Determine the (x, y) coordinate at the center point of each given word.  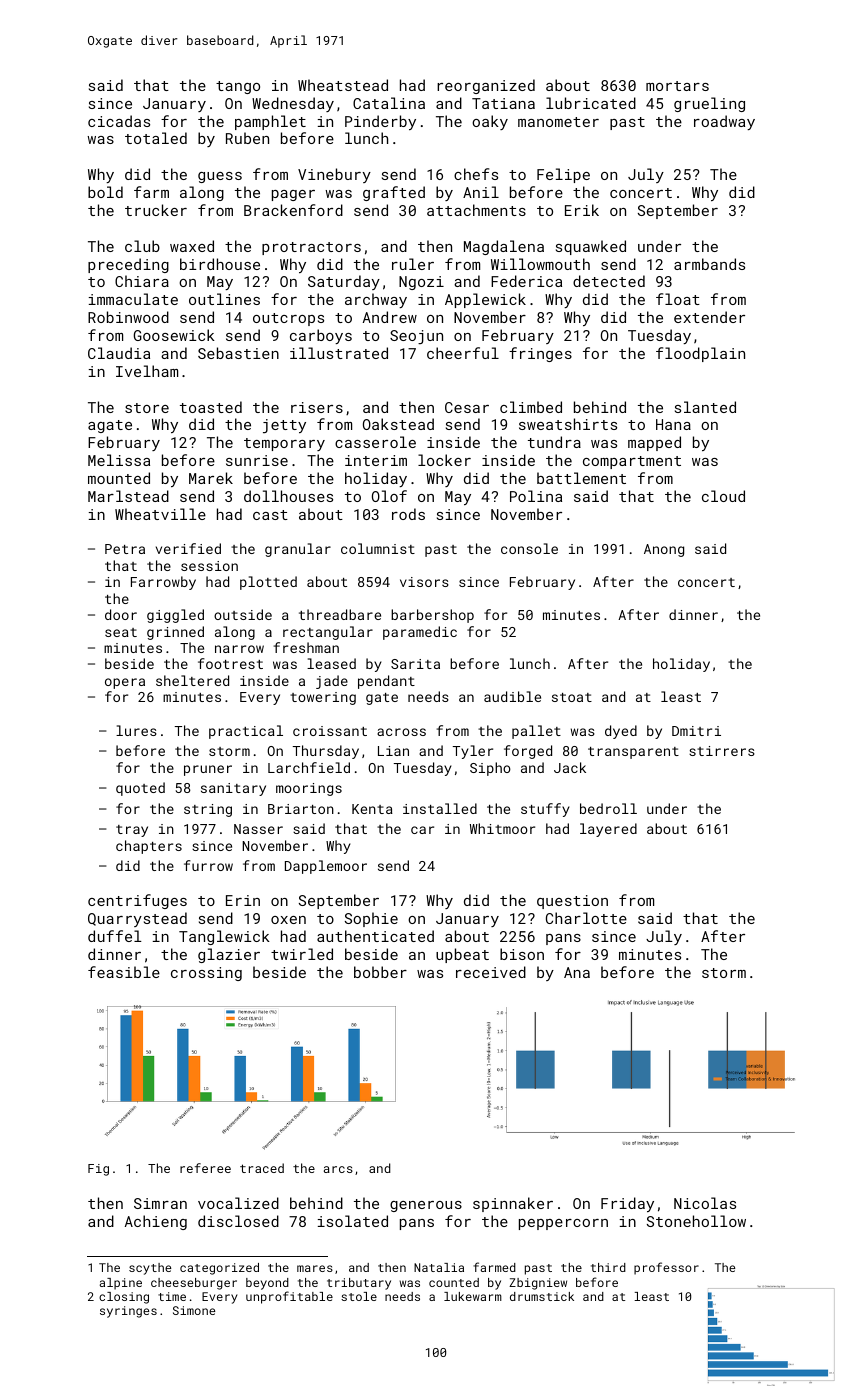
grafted (394, 193)
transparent (633, 753)
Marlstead (128, 496)
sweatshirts (568, 424)
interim (376, 460)
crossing (206, 974)
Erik (582, 210)
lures (136, 730)
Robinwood (128, 317)
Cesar (467, 407)
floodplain (700, 354)
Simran (160, 1203)
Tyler (473, 752)
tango (238, 87)
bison (522, 954)
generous (426, 1206)
